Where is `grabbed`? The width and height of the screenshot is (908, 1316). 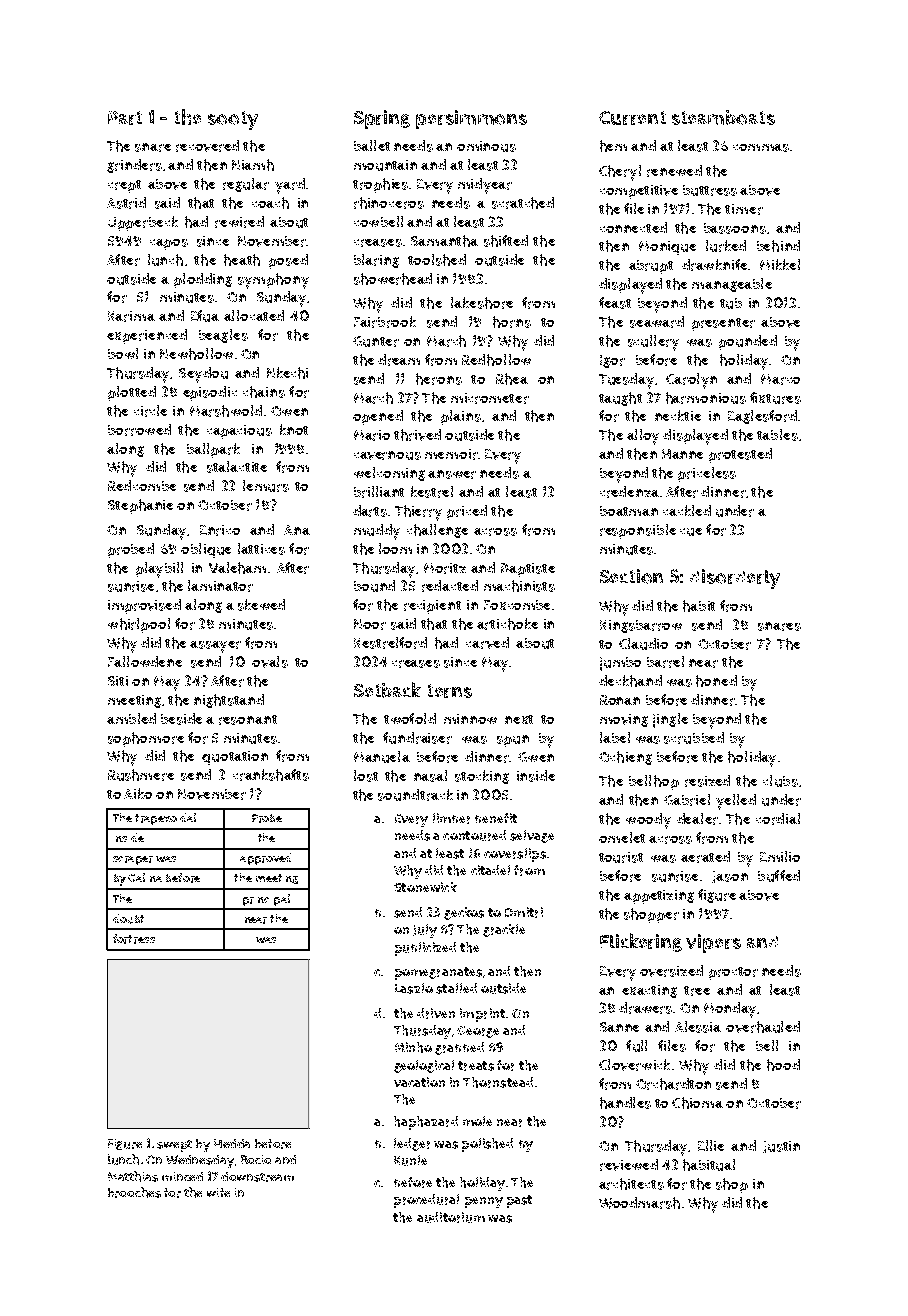 grabbed is located at coordinates (459, 1048).
